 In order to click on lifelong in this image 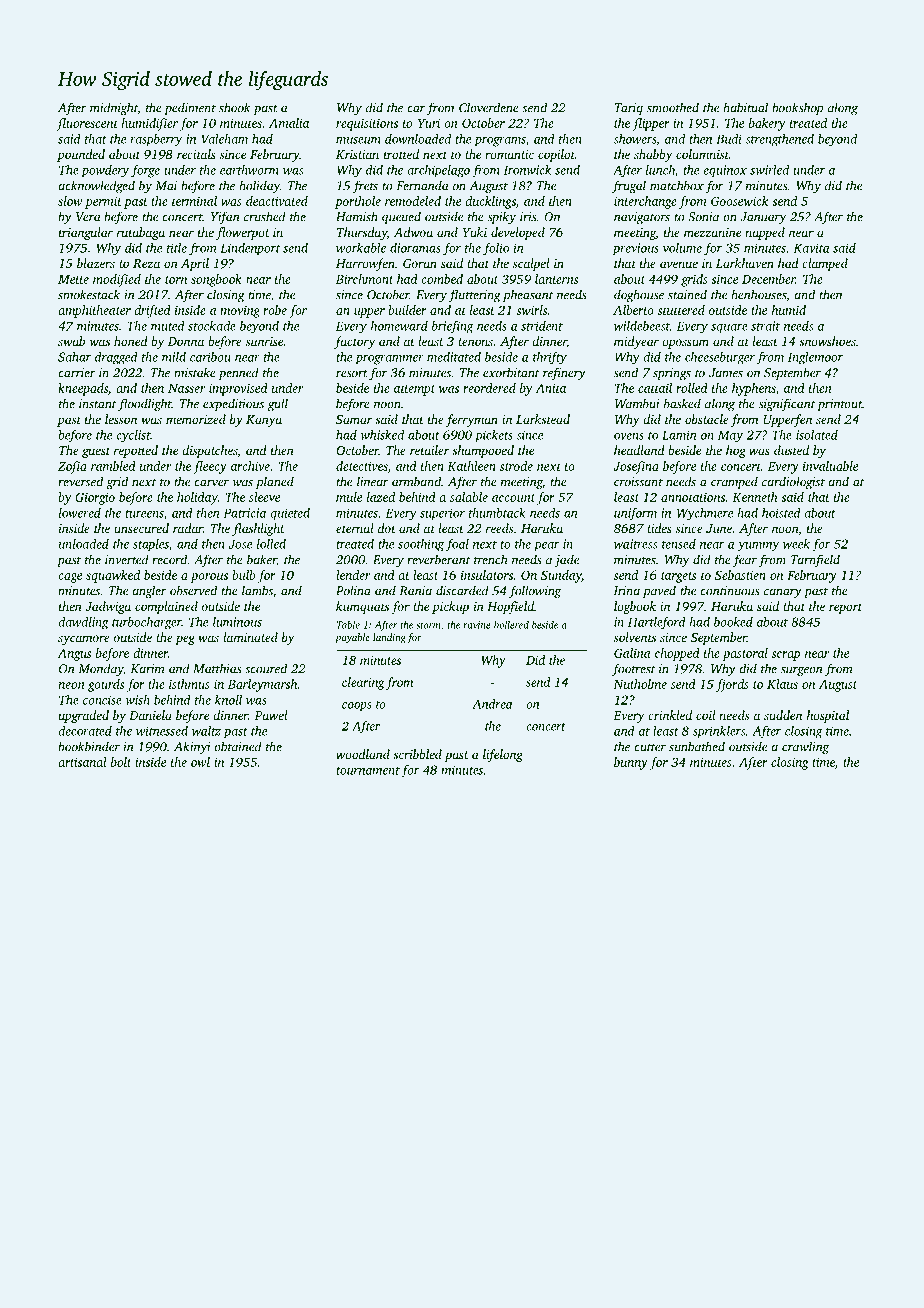, I will do `click(503, 755)`.
